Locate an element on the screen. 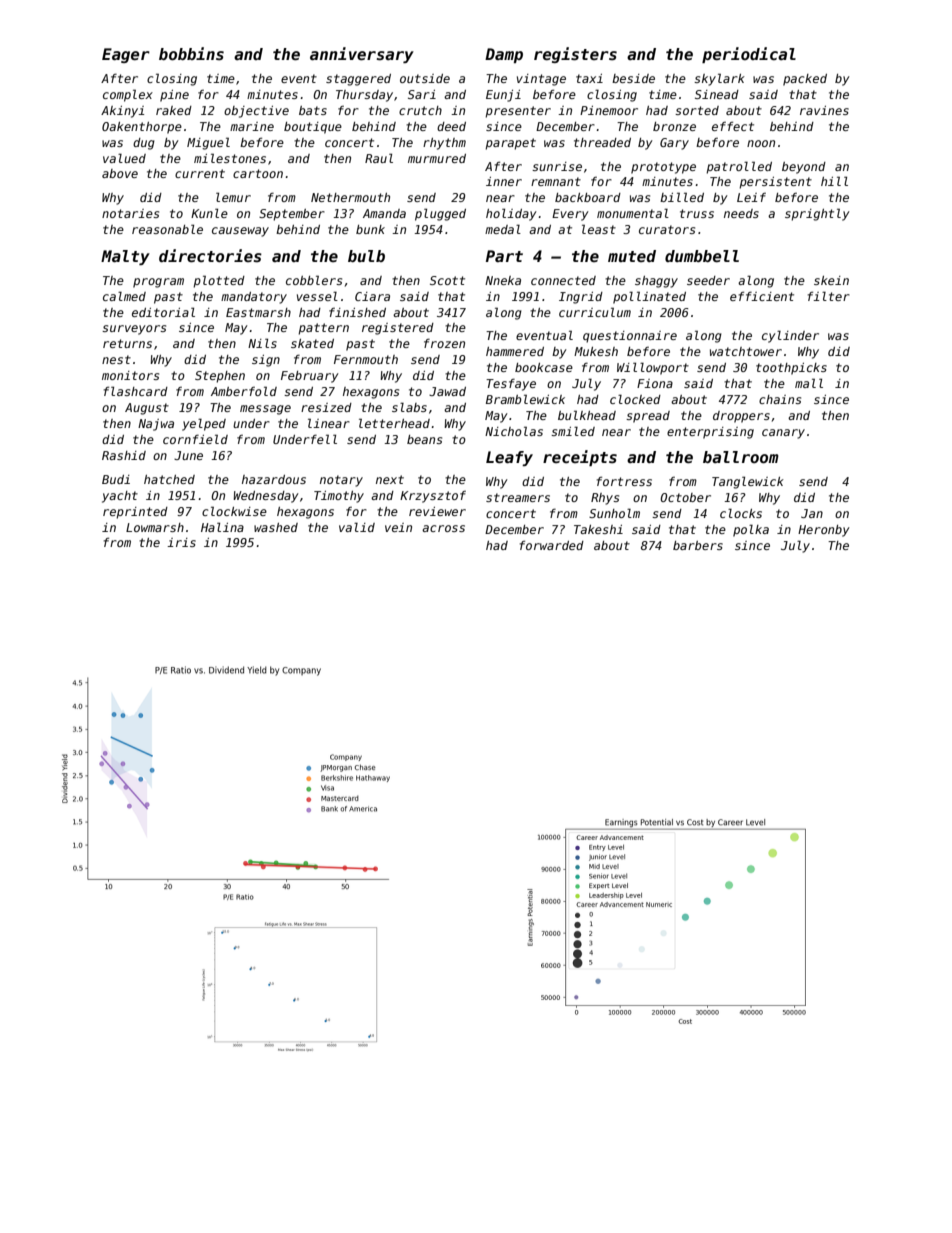 The height and width of the screenshot is (1233, 952). Ingrid is located at coordinates (581, 298).
